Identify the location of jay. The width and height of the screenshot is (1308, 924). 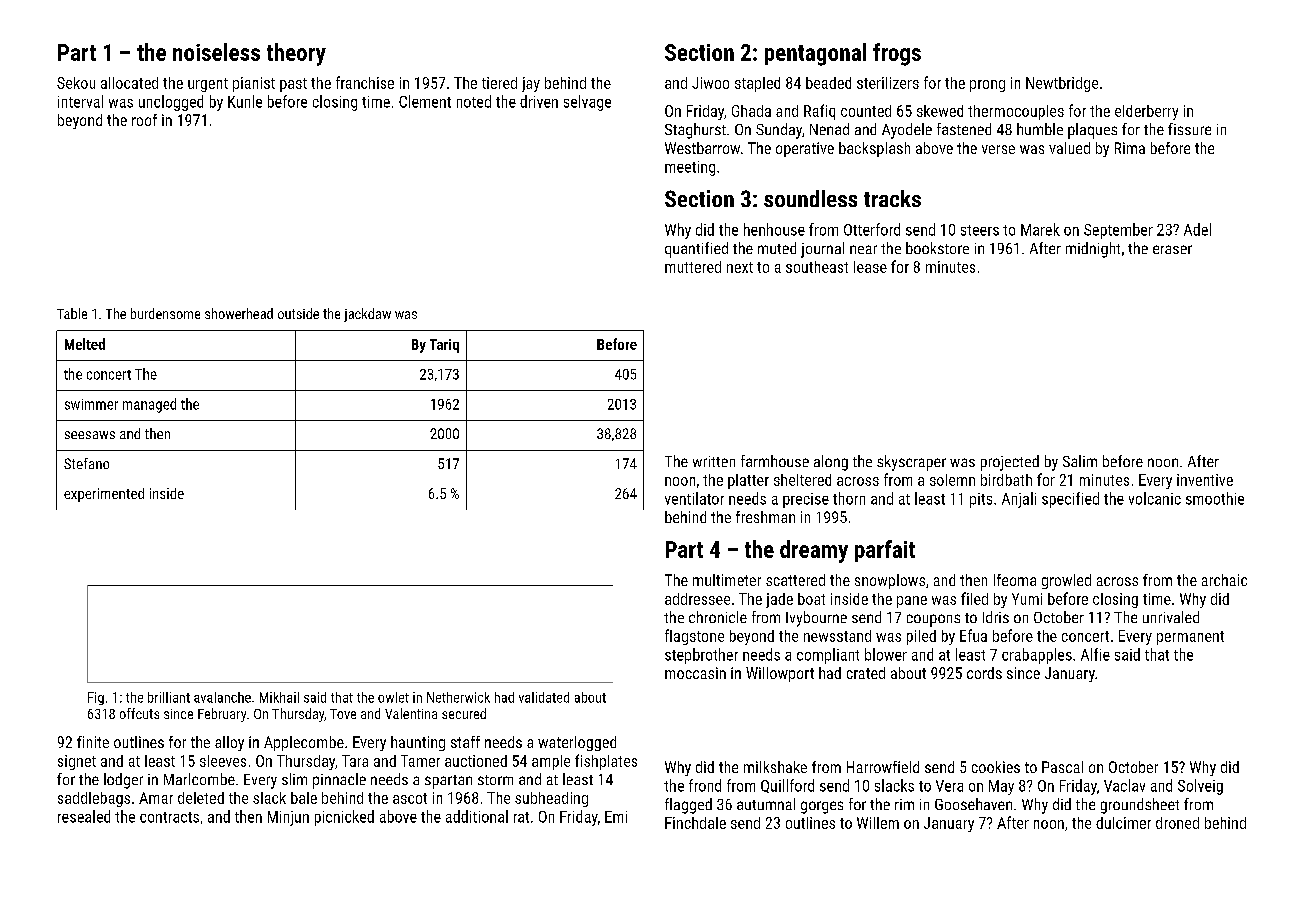
(531, 84).
